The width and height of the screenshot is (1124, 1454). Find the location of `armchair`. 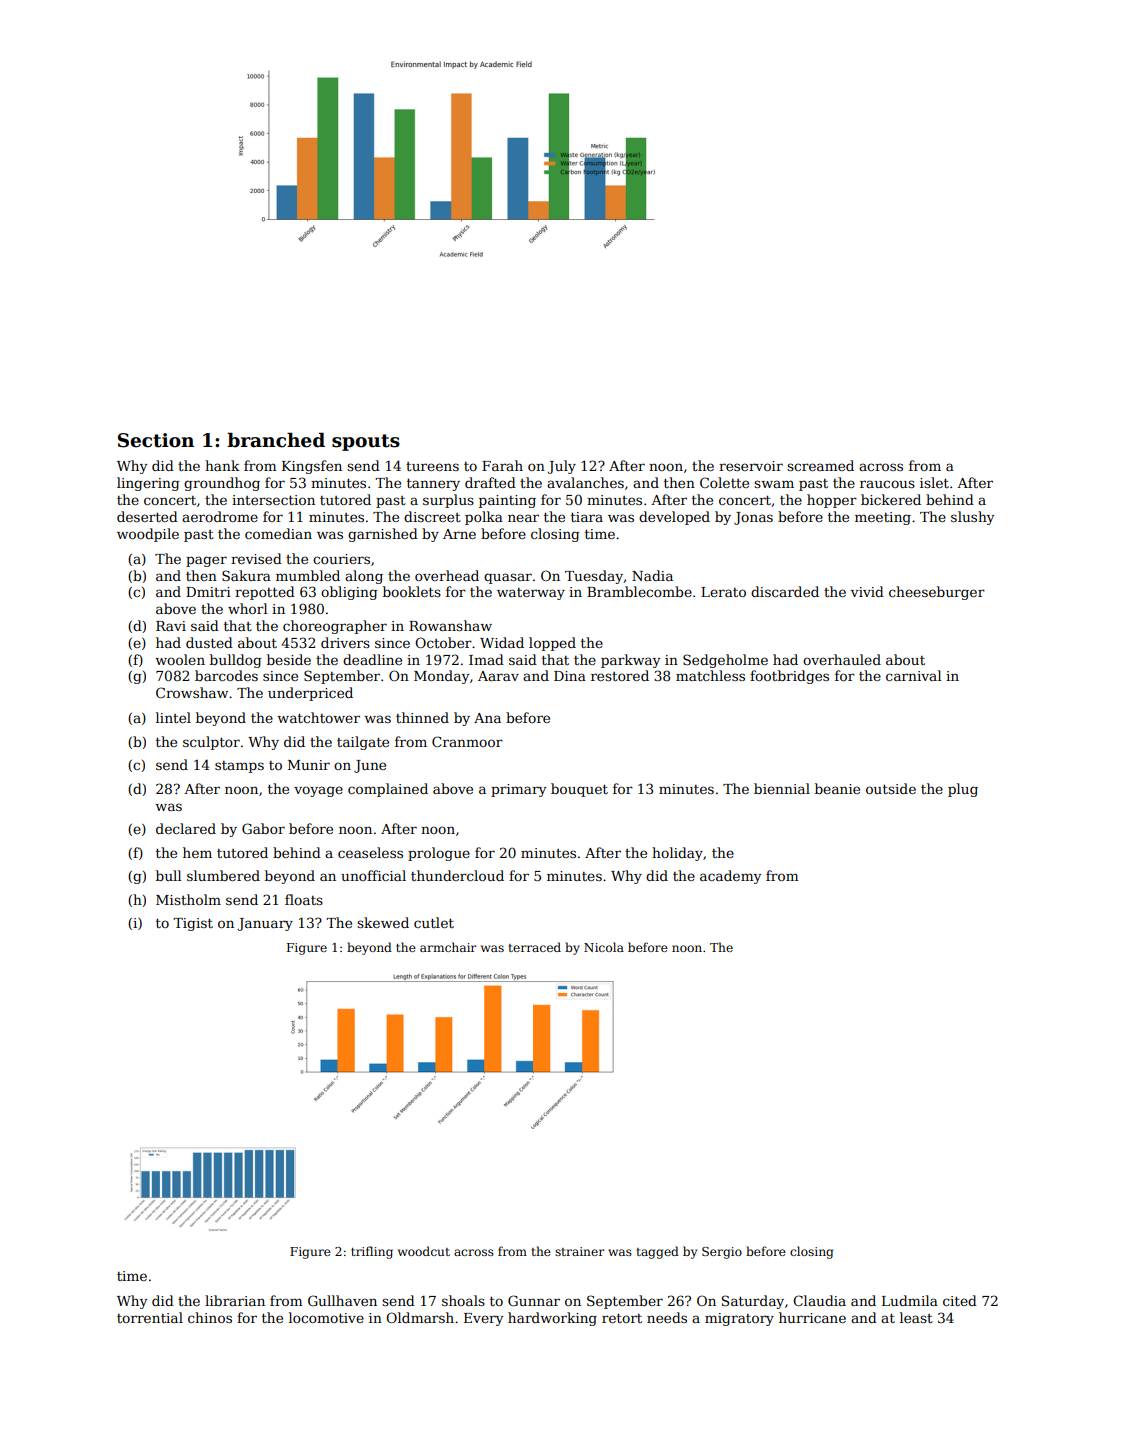

armchair is located at coordinates (448, 947).
